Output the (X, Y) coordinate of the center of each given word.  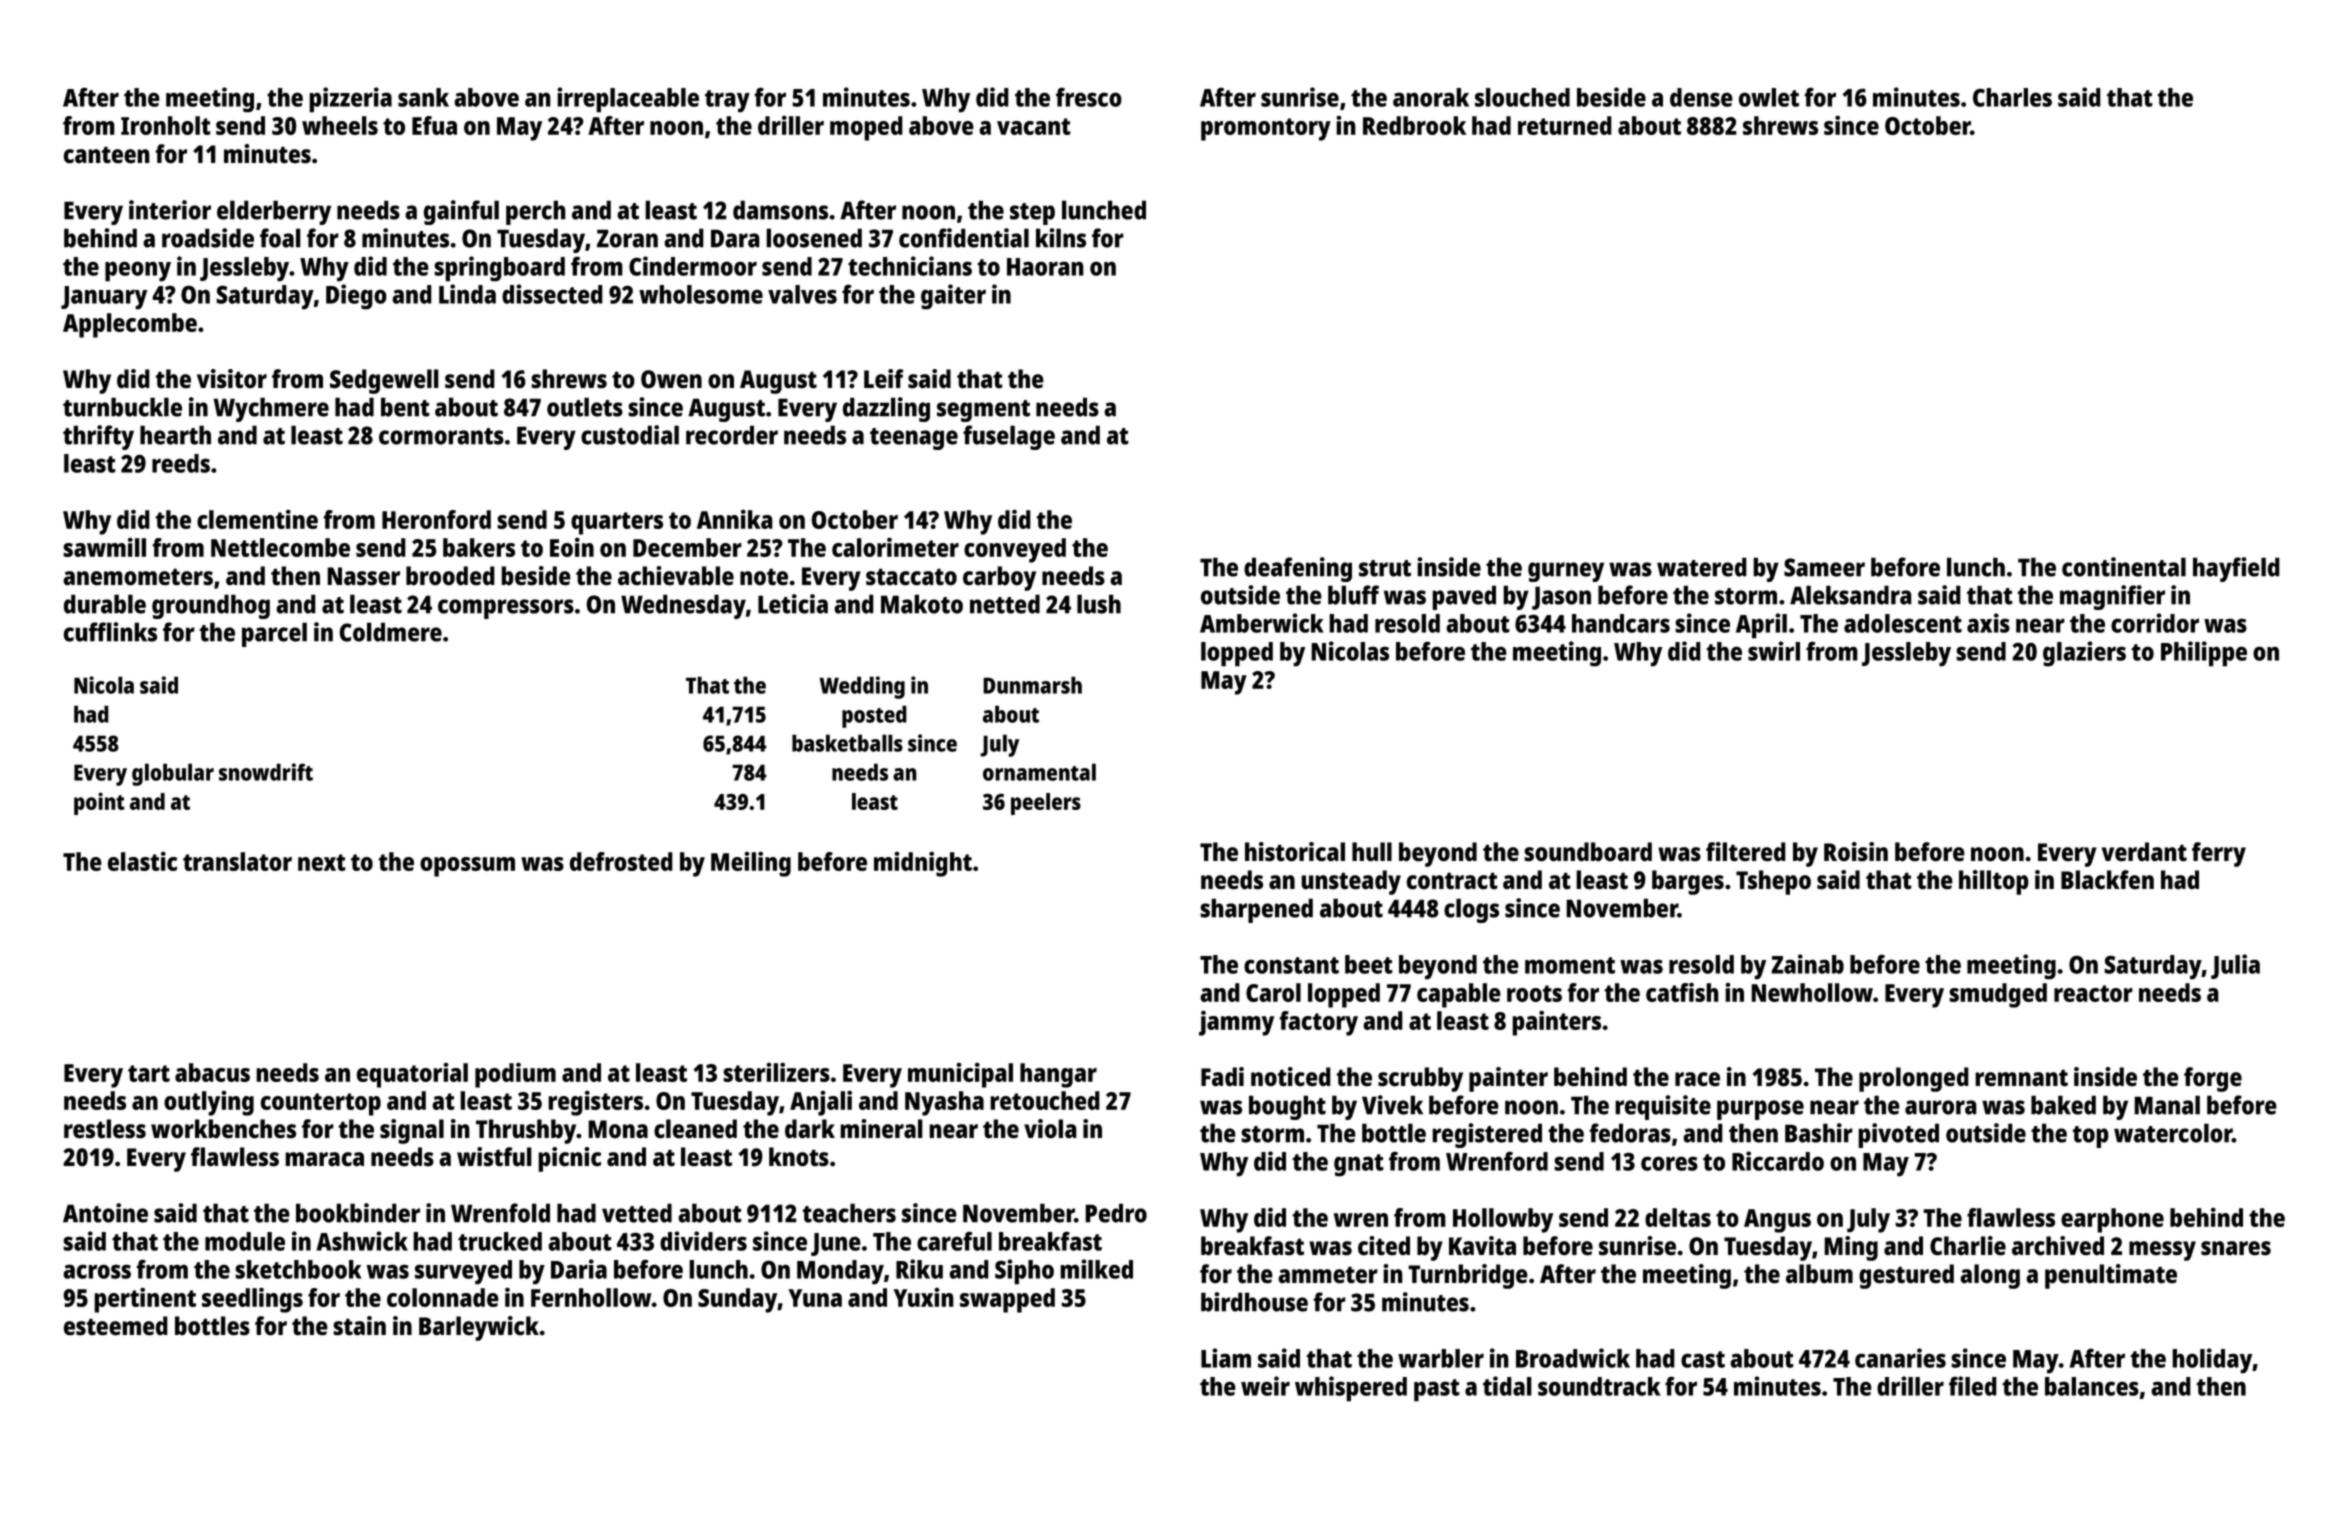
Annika (735, 519)
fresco (1089, 97)
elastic (142, 861)
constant (1291, 965)
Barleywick (479, 1328)
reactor (2093, 993)
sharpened (1256, 910)
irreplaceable (628, 100)
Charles (2012, 97)
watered (1702, 567)
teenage (914, 439)
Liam (1226, 1358)
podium (515, 1075)
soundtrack (1599, 1386)
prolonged (1914, 1079)
